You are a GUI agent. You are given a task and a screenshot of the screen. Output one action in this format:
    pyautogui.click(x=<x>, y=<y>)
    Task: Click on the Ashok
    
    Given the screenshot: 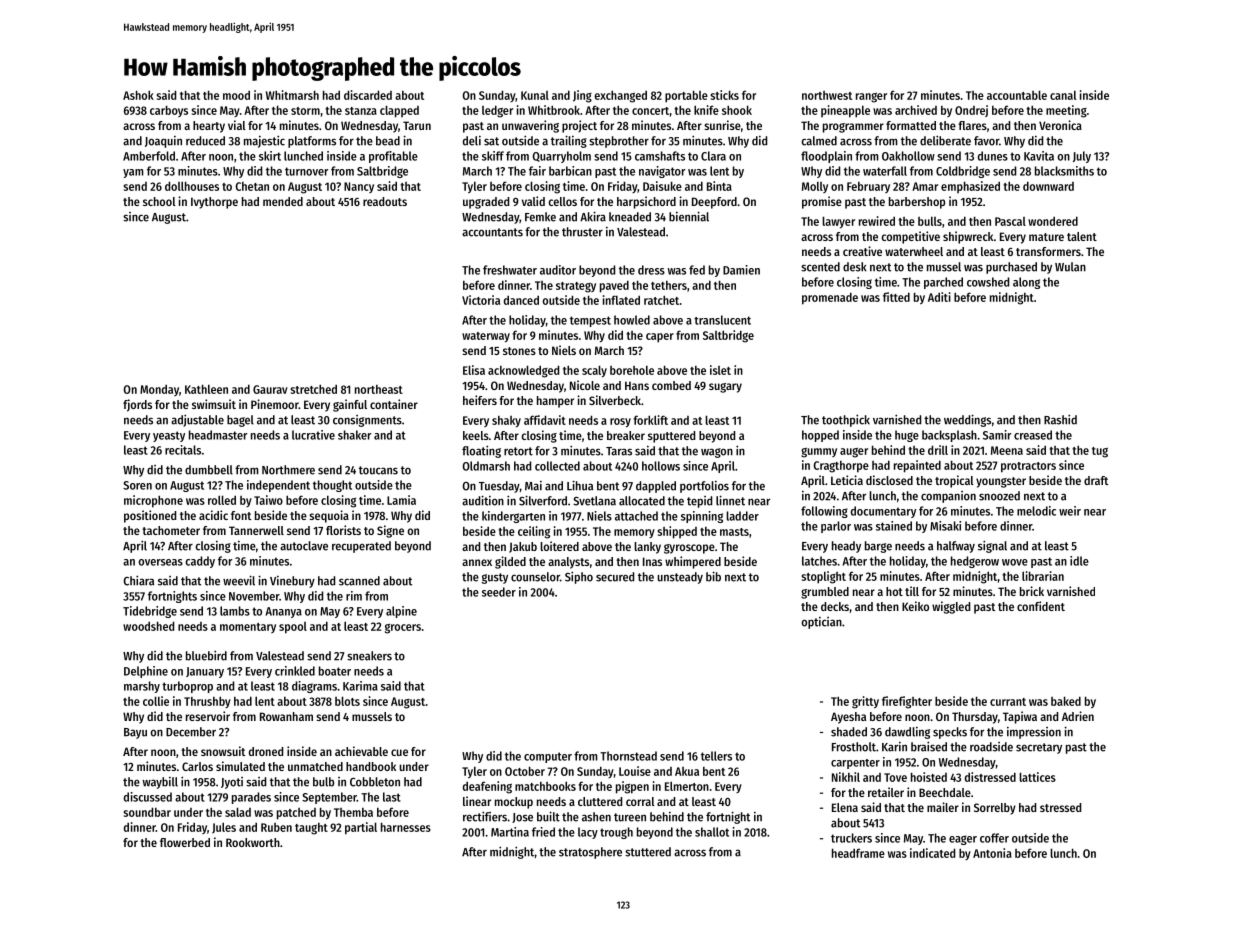 What is the action you would take?
    pyautogui.click(x=138, y=95)
